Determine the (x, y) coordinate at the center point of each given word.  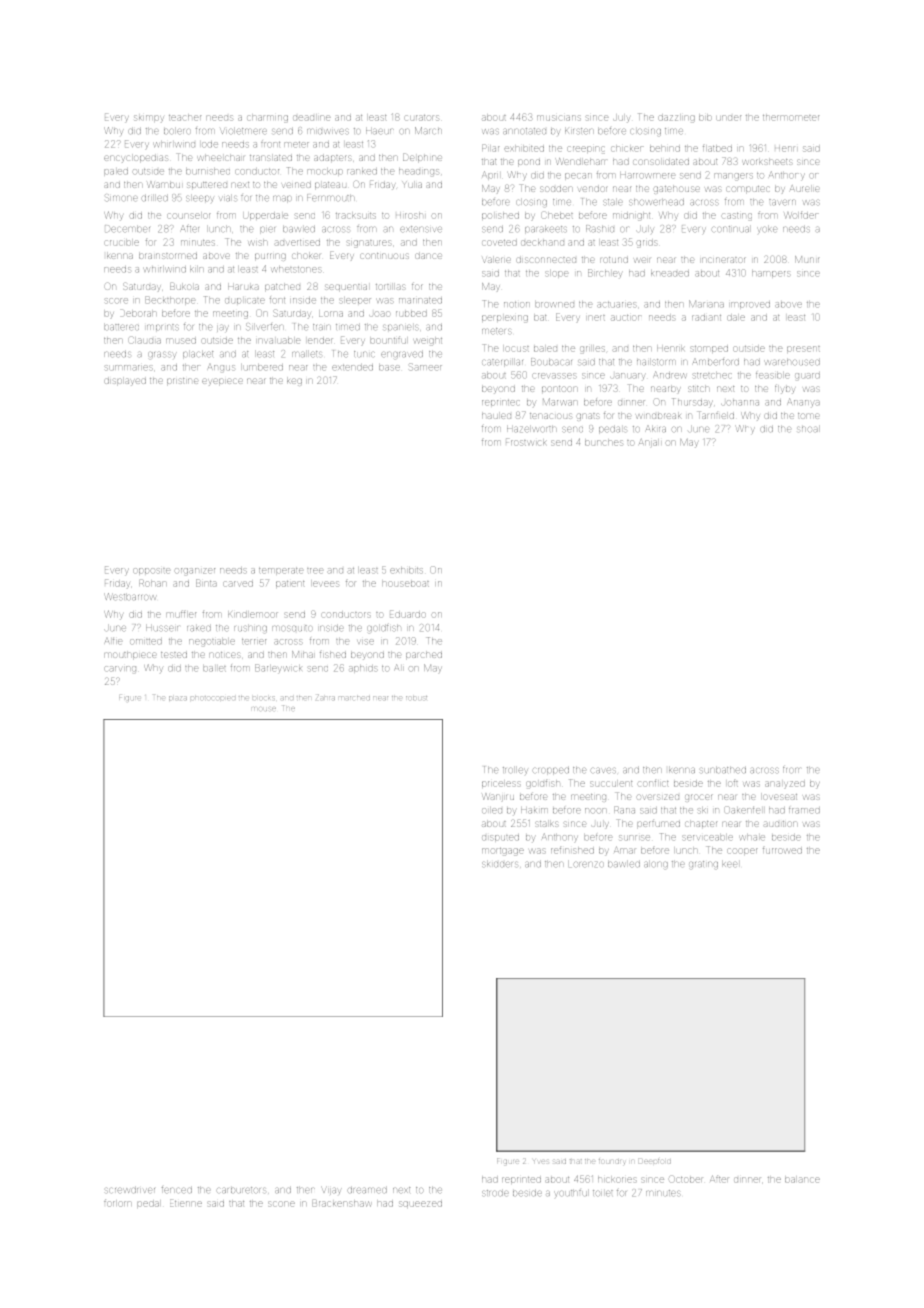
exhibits (406, 571)
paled (116, 172)
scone (282, 1204)
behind (665, 149)
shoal (807, 429)
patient (290, 584)
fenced (177, 1190)
